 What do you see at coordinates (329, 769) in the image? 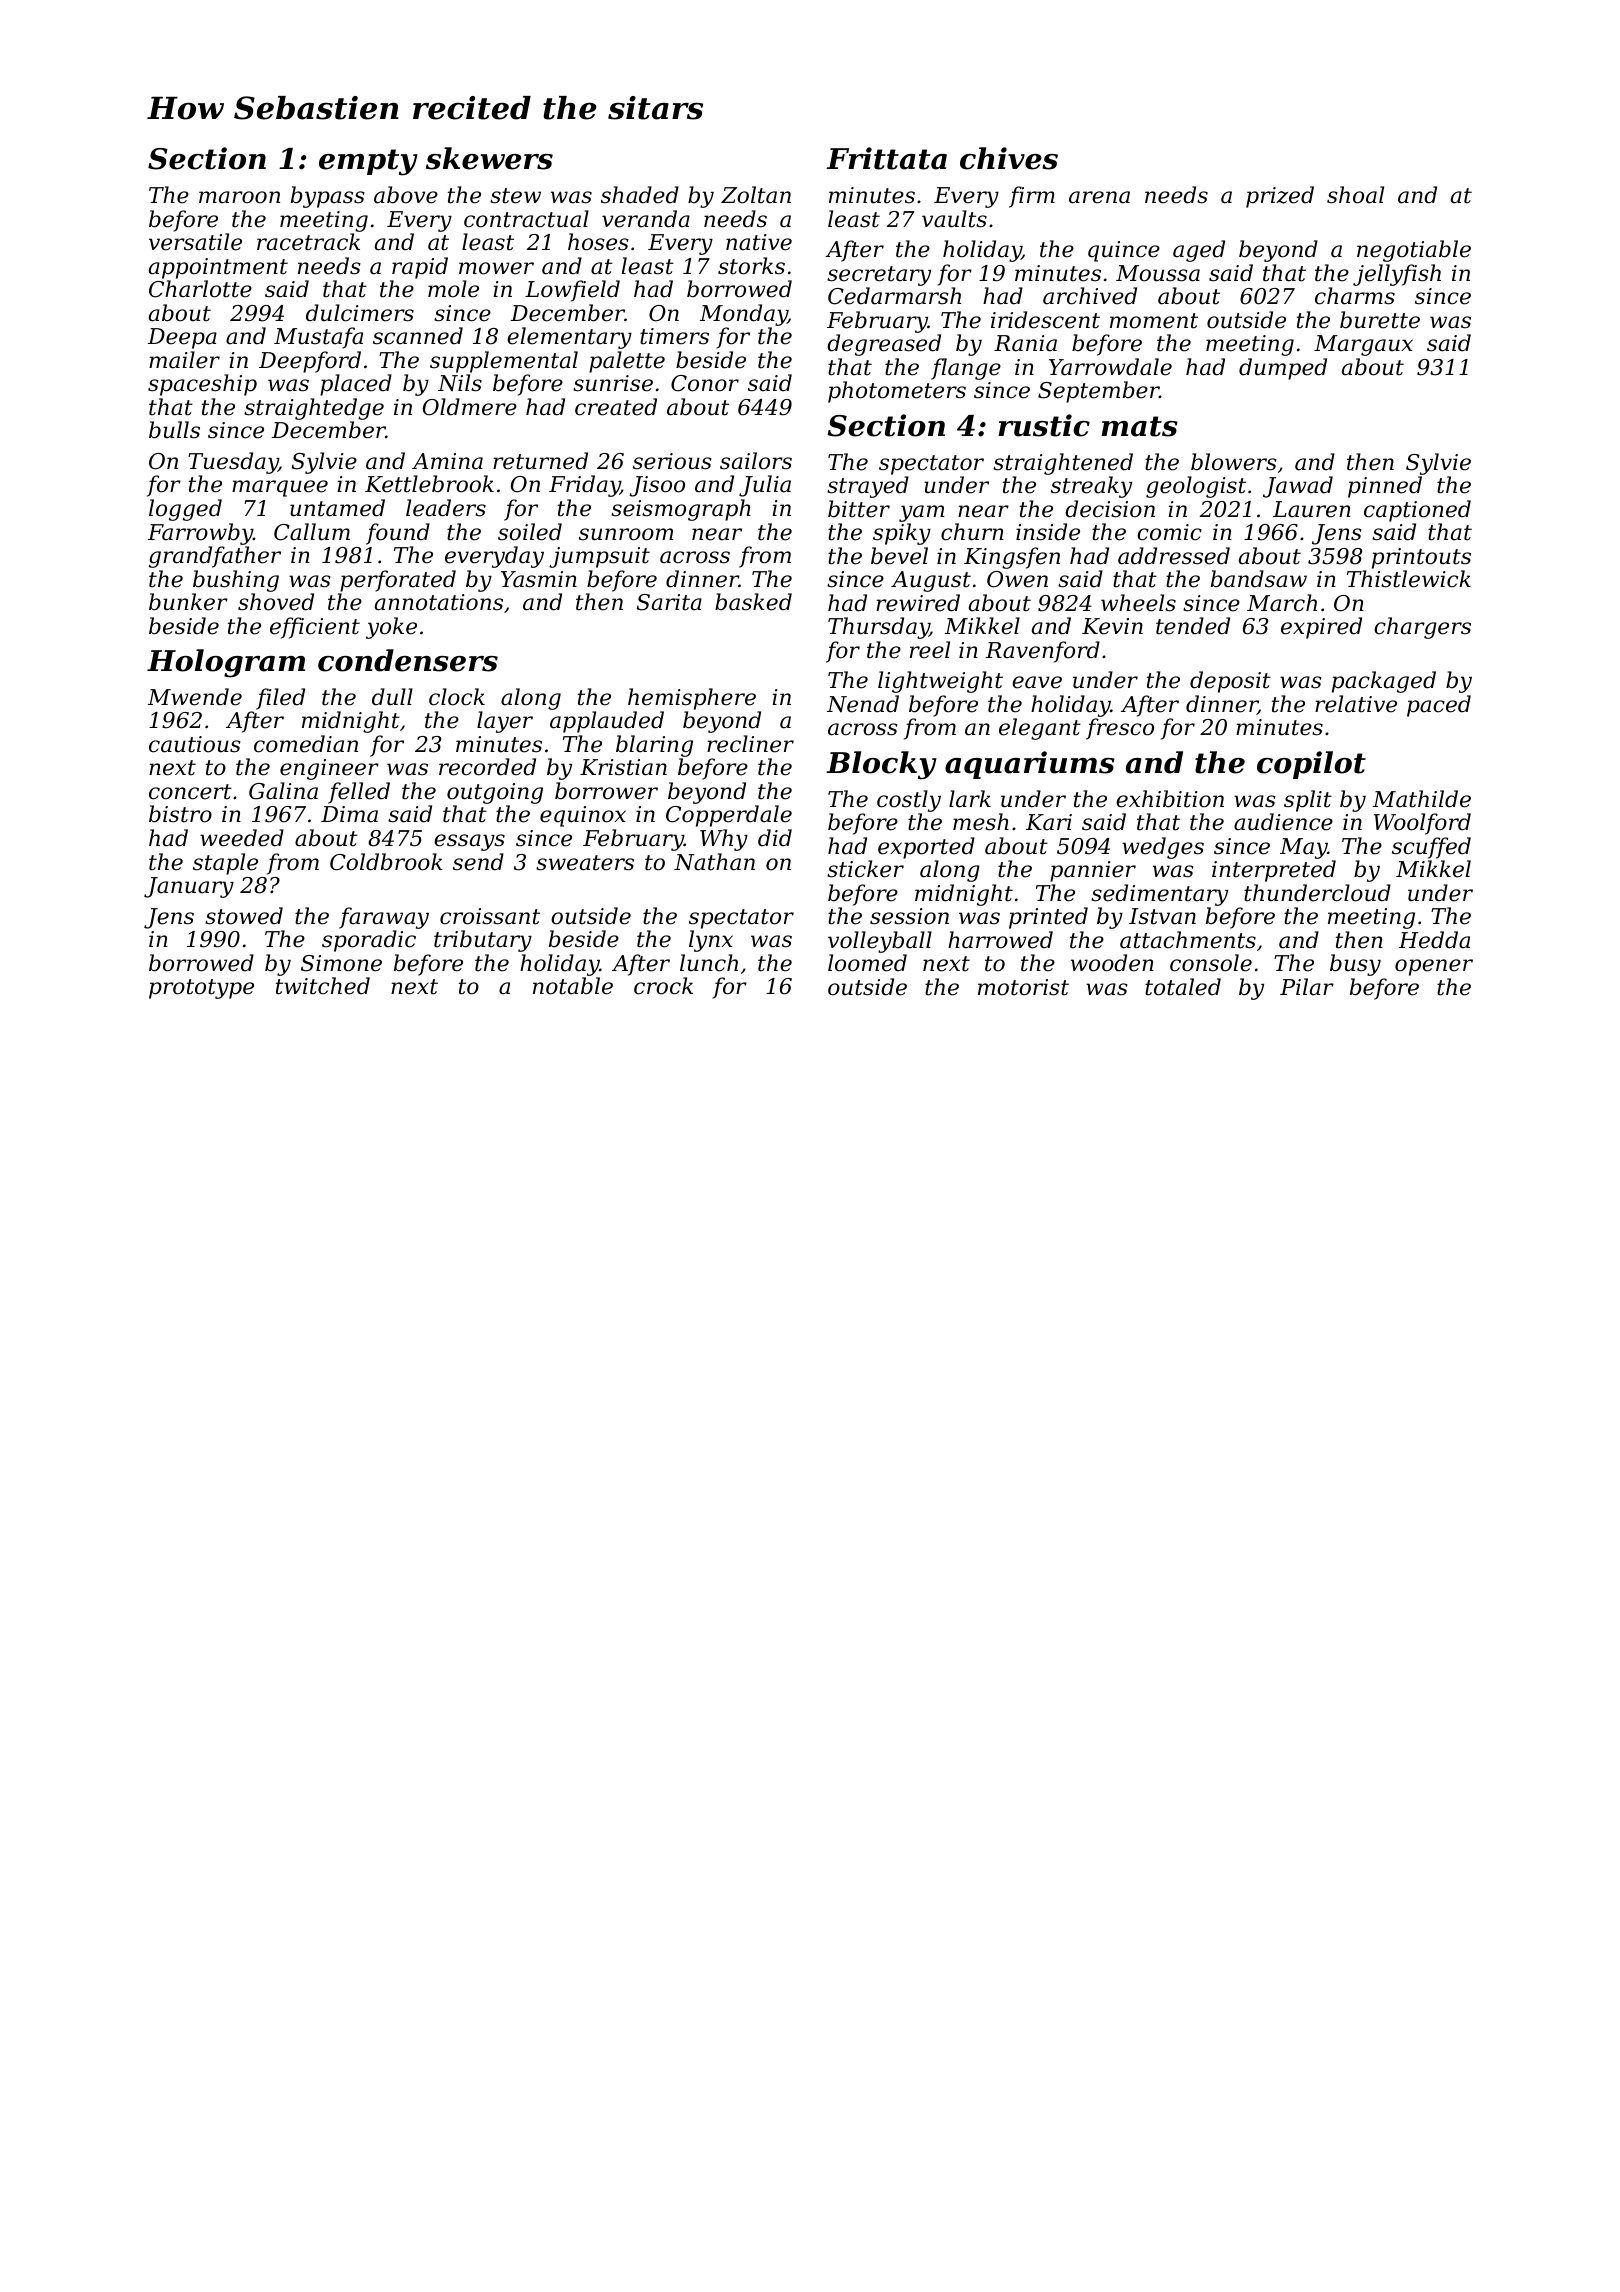
I see `engineer` at bounding box center [329, 769].
